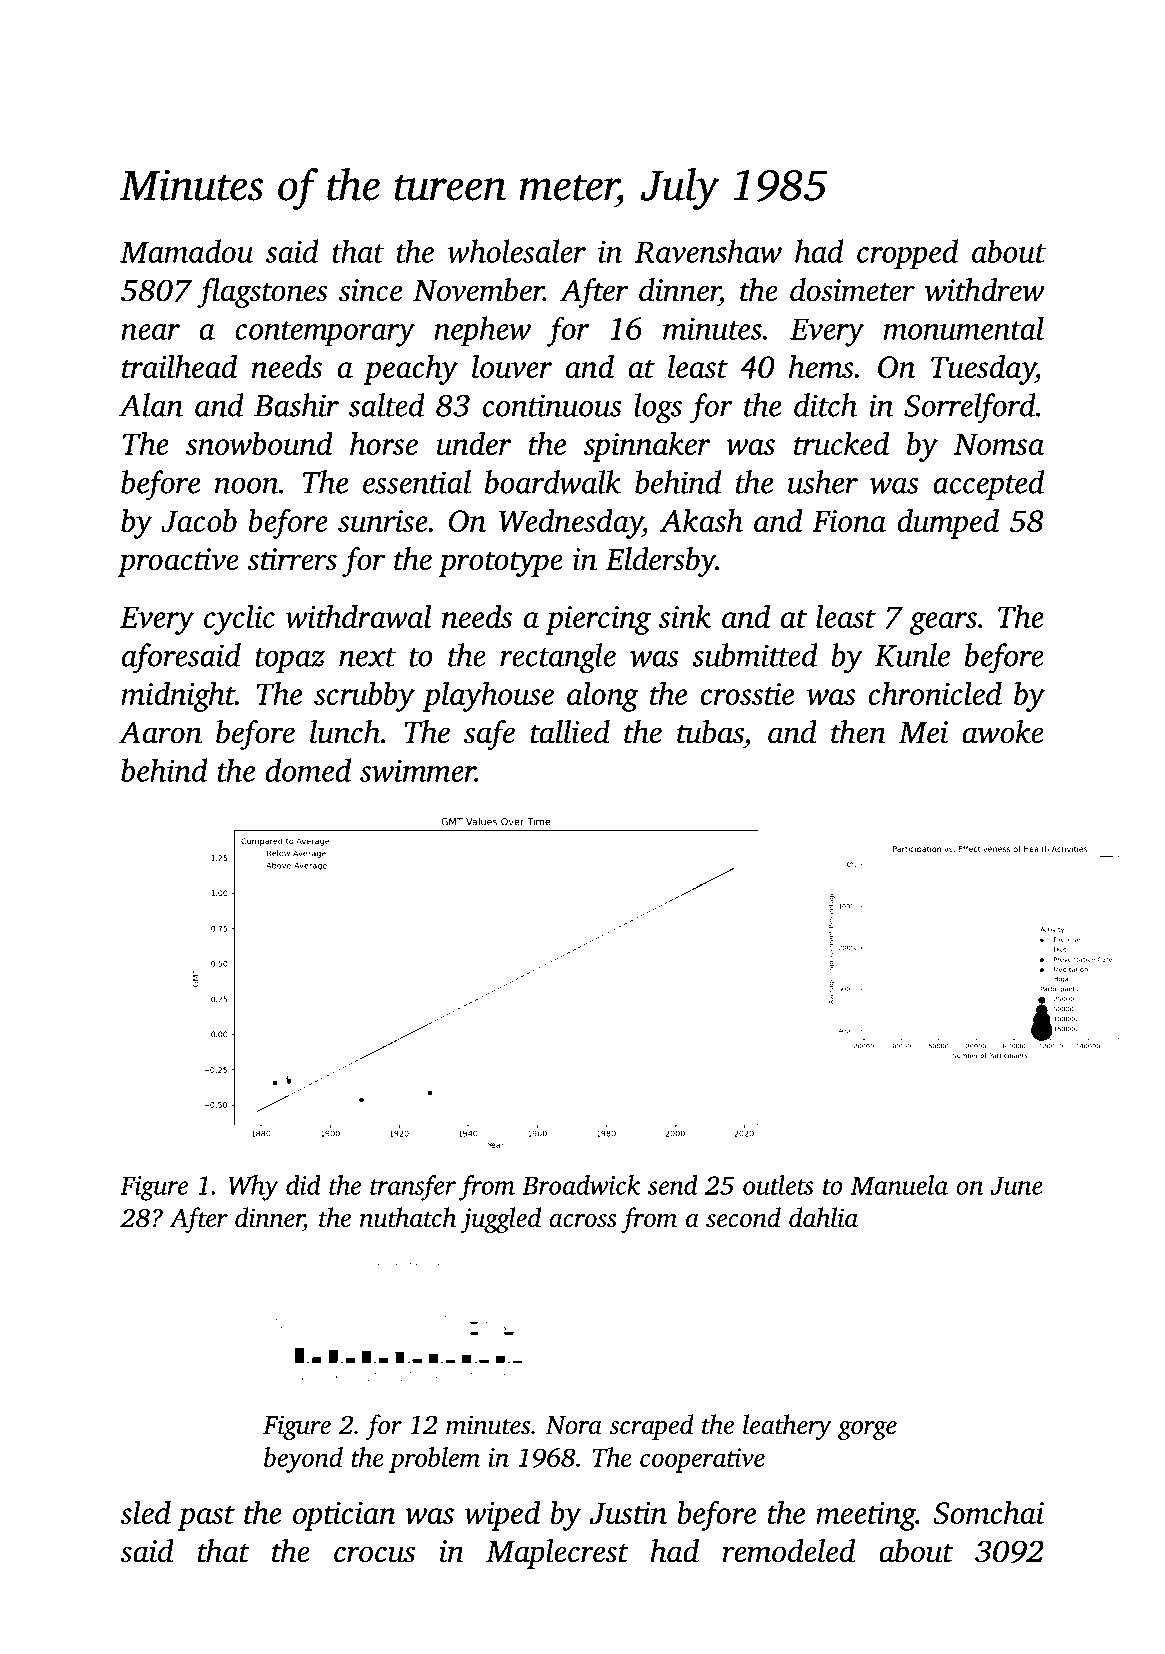 Image resolution: width=1165 pixels, height=1654 pixels. What do you see at coordinates (516, 251) in the screenshot?
I see `wholesaler` at bounding box center [516, 251].
